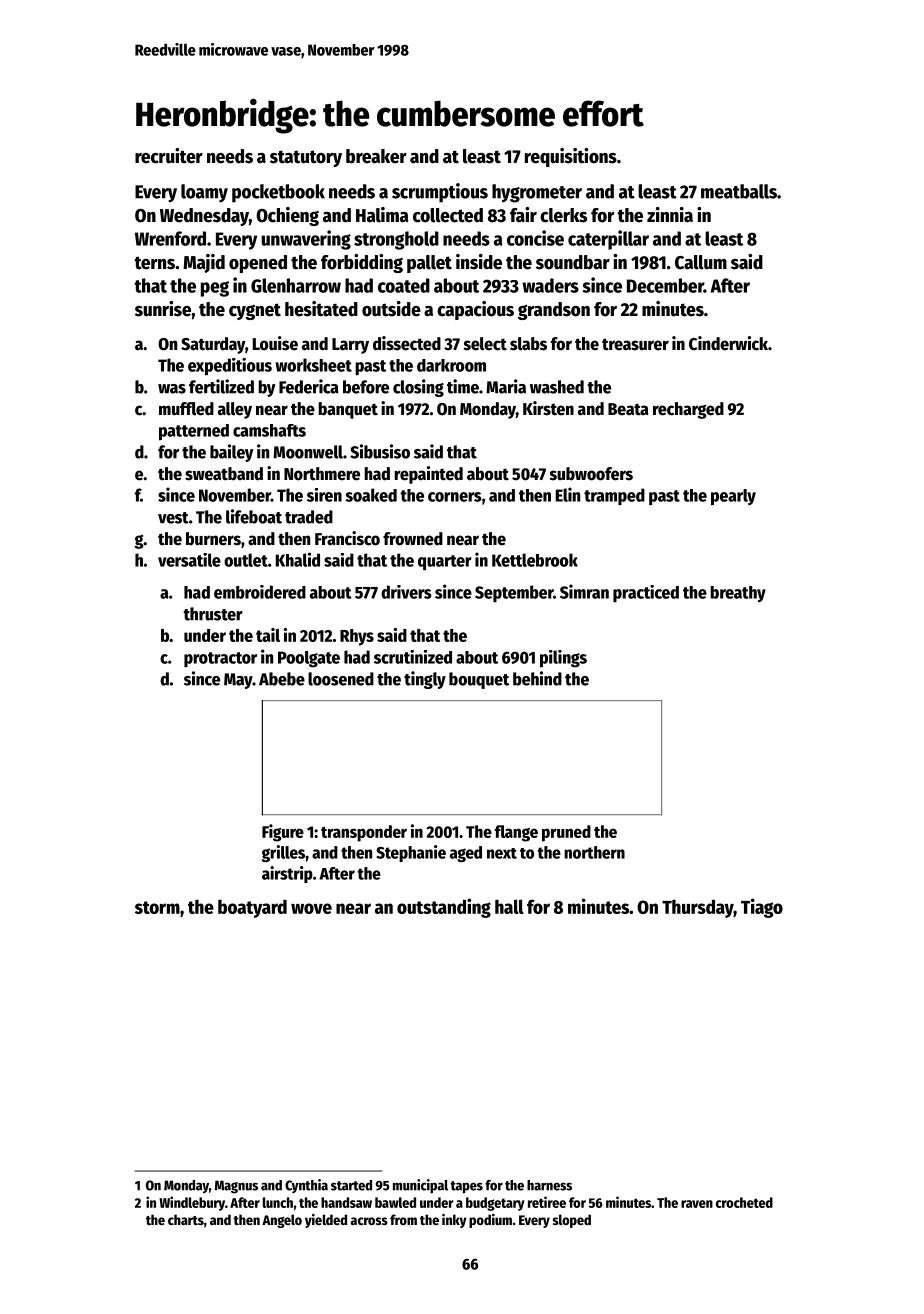  Describe the element at coordinates (425, 680) in the document. I see `tingly` at that location.
